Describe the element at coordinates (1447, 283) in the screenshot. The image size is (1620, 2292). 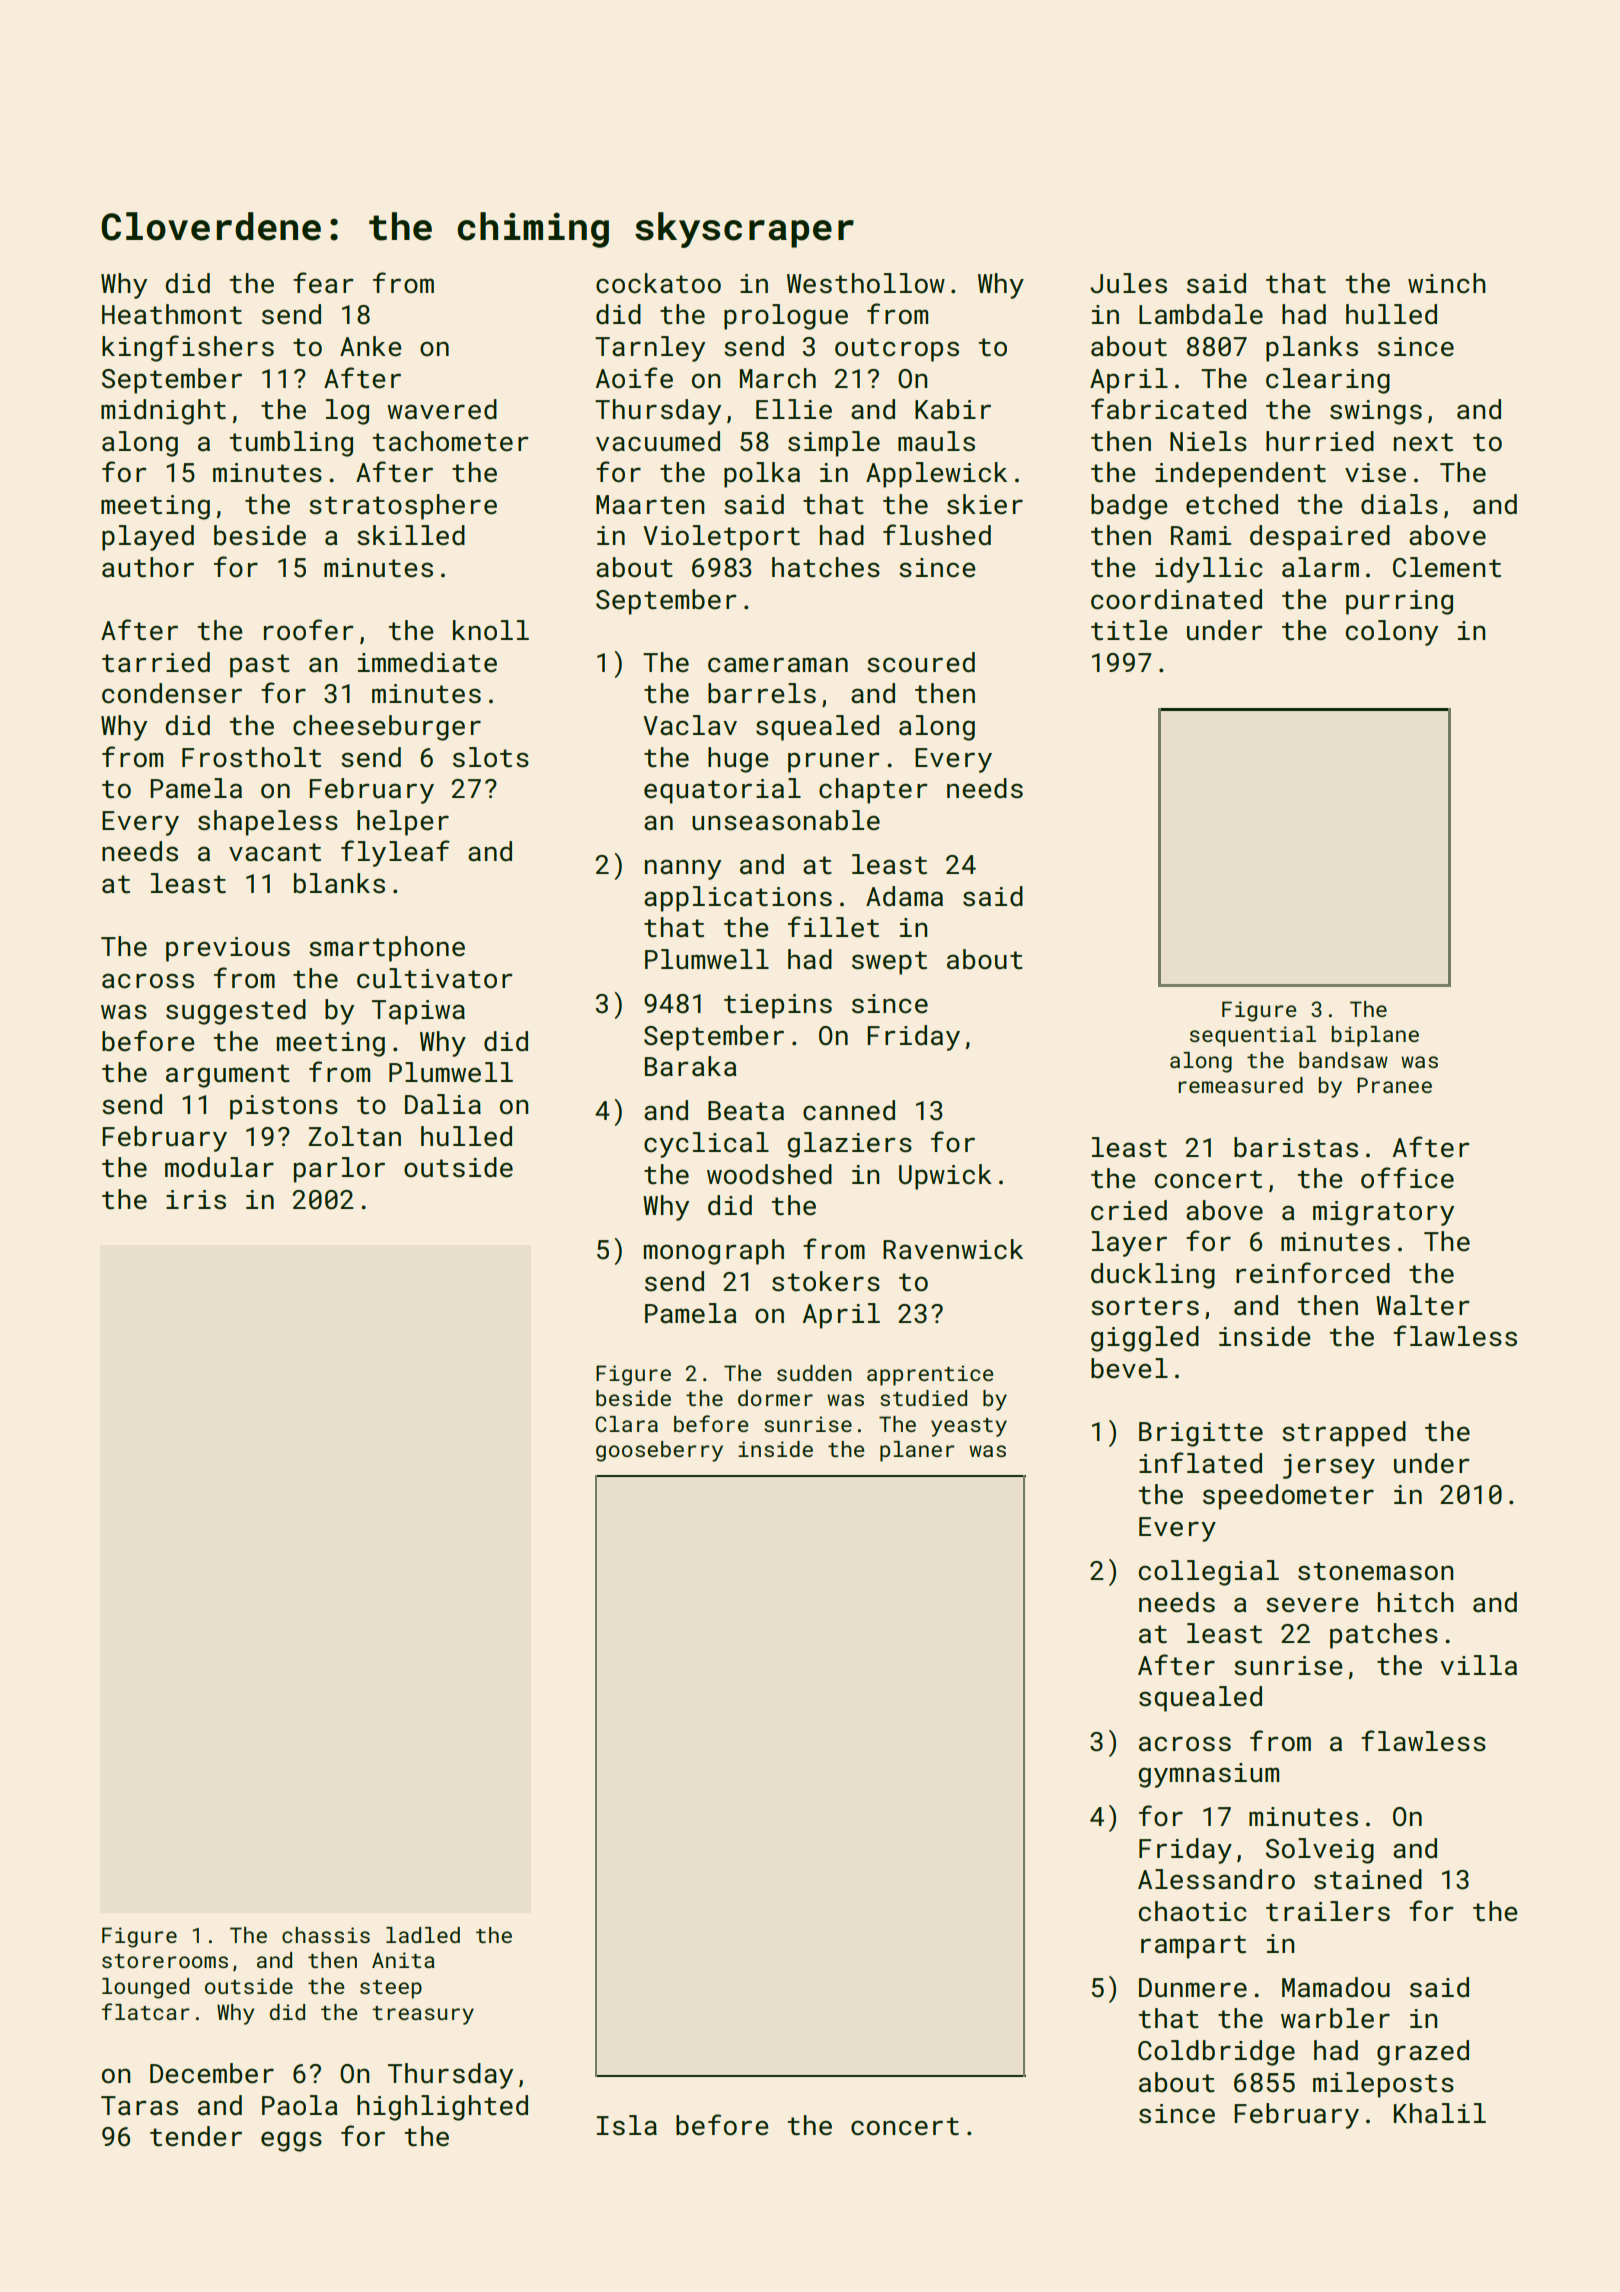
I see `winch` at that location.
